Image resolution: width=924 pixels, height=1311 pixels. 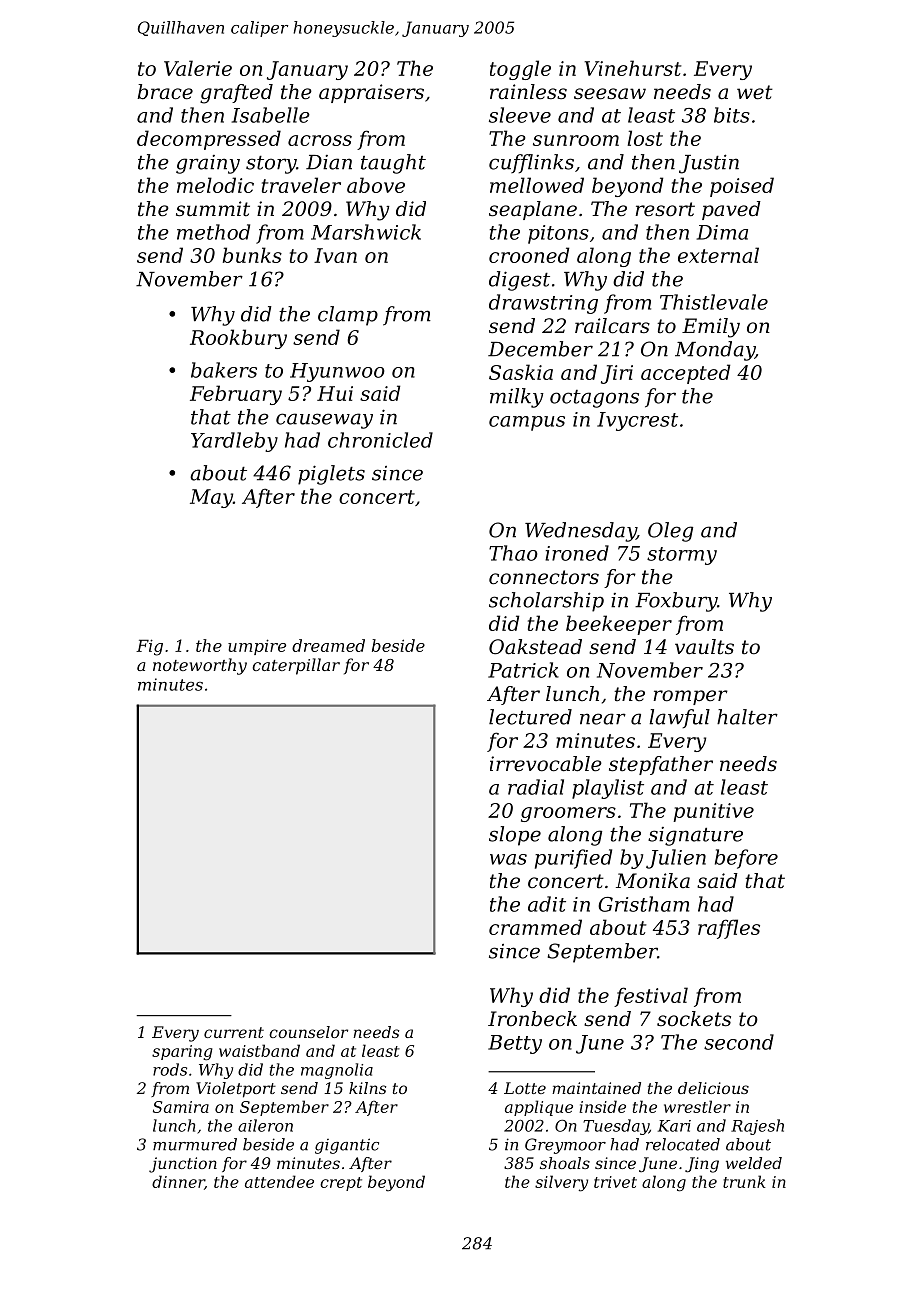 I want to click on current, so click(x=234, y=1032).
